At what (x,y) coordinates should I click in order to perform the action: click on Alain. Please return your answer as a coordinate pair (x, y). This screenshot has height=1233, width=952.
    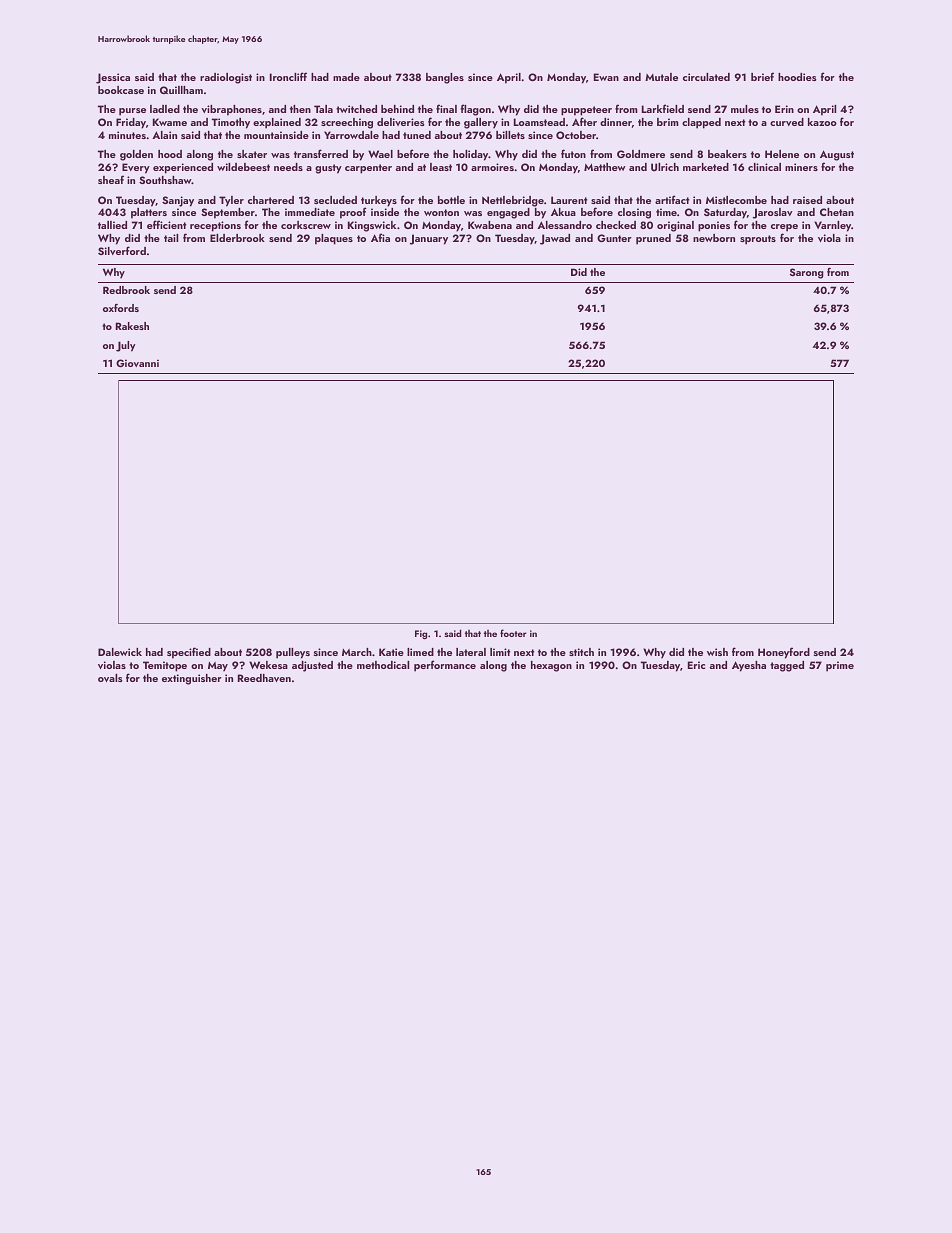
    Looking at the image, I should click on (164, 135).
